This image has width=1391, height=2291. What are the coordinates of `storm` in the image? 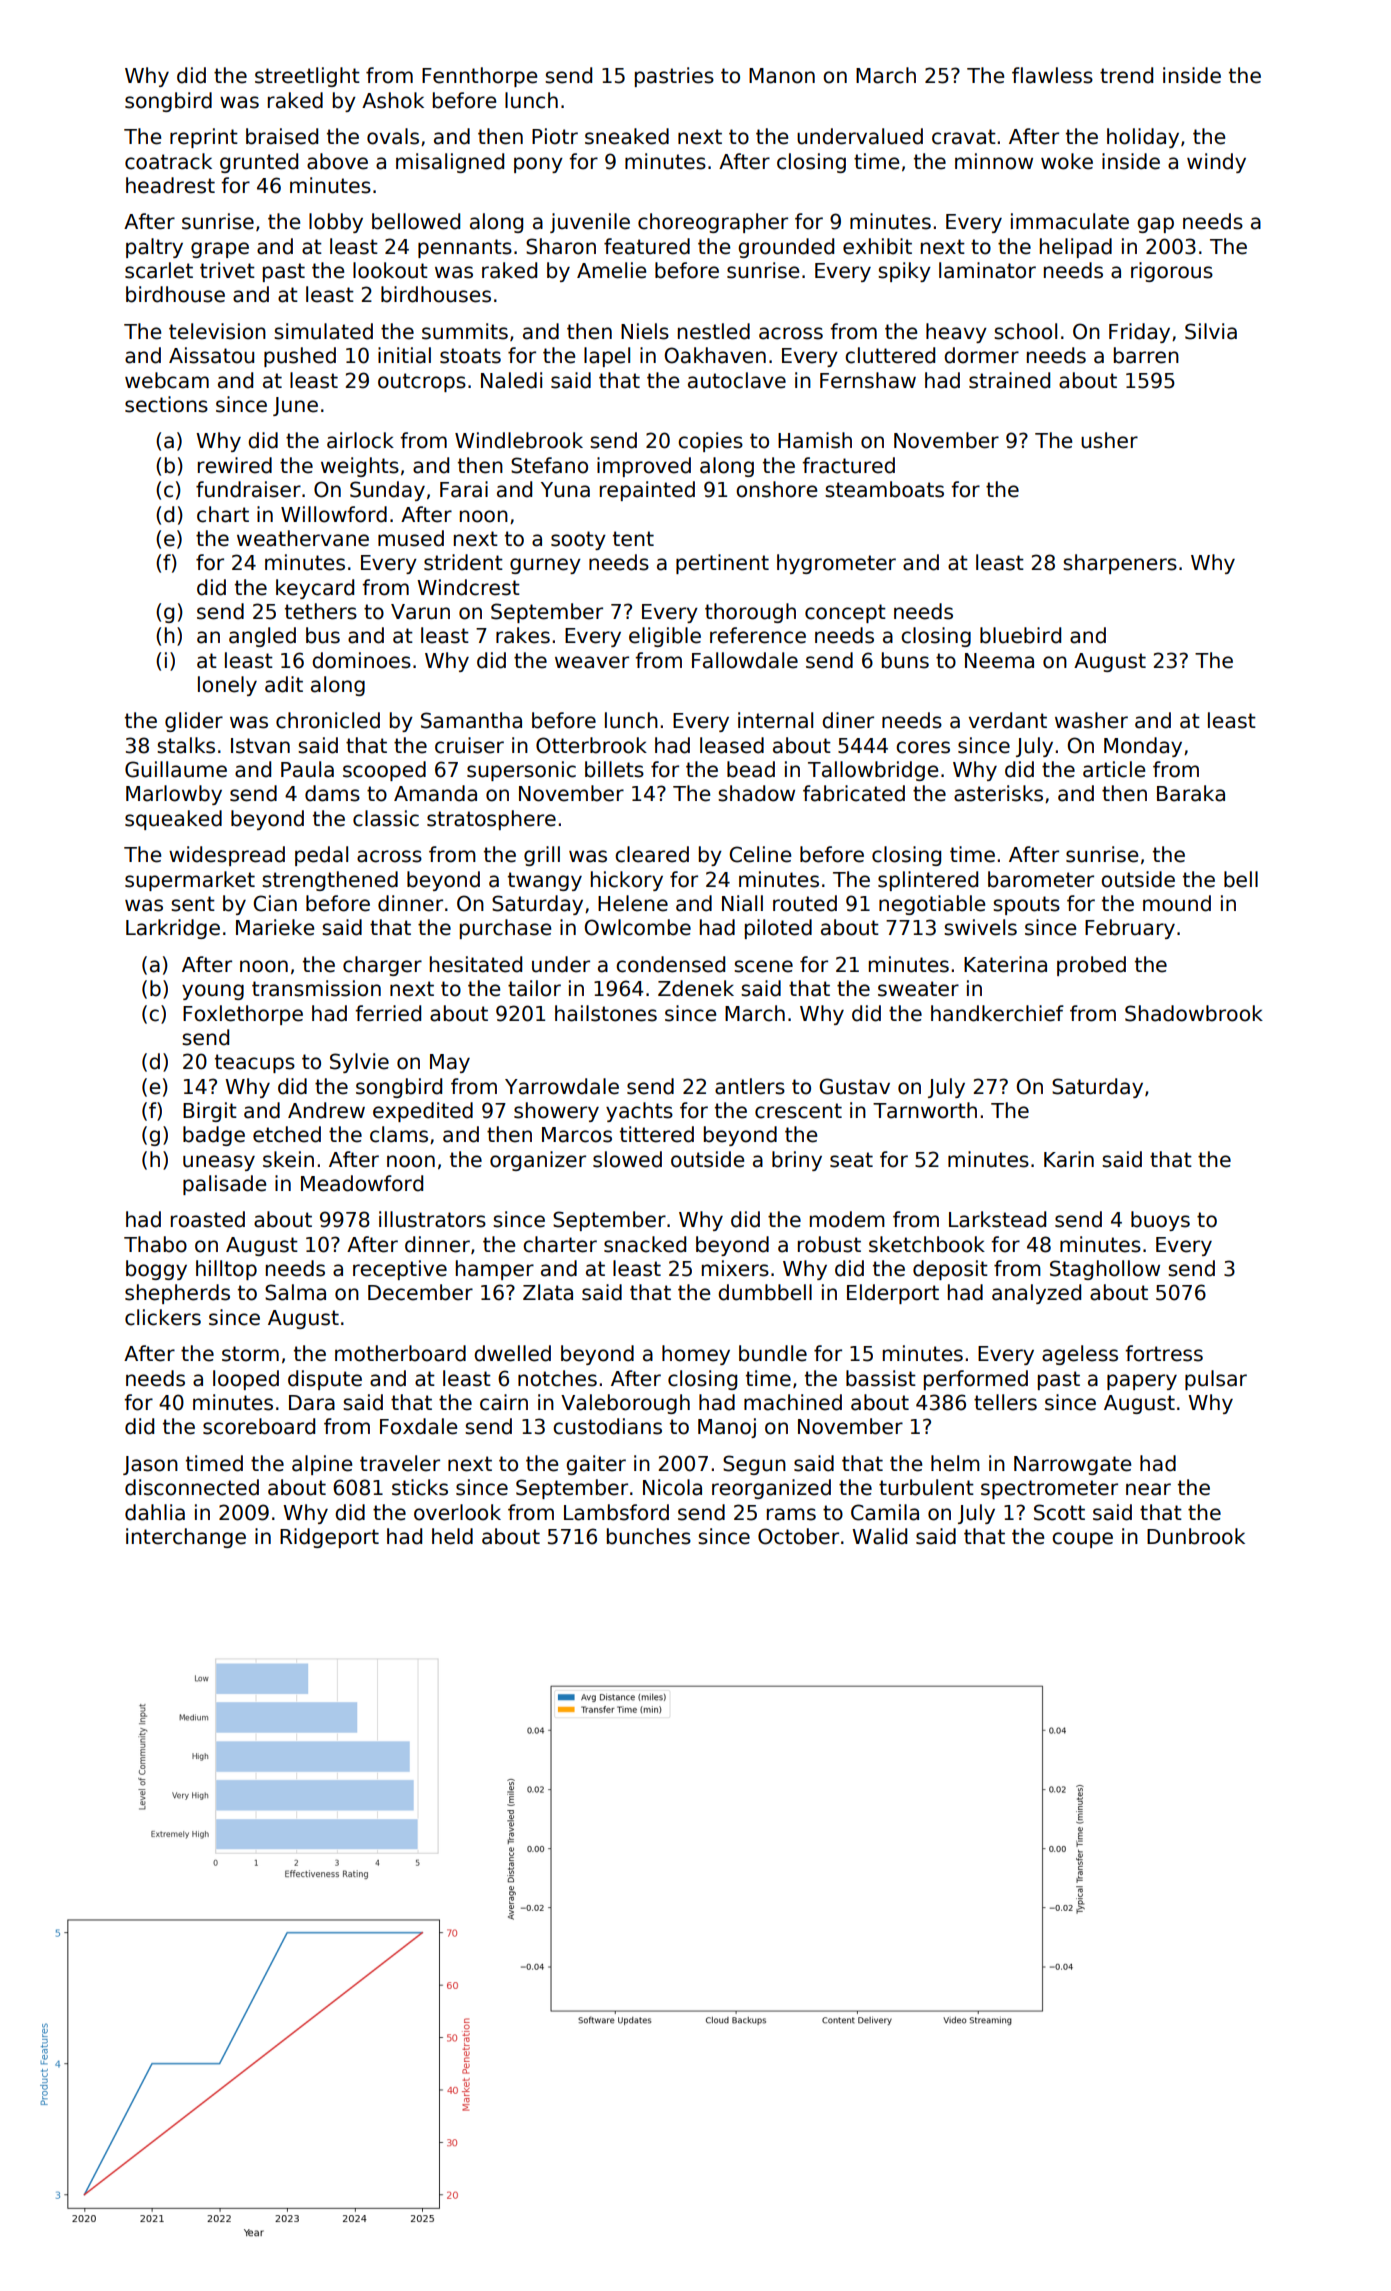 It's located at (250, 1354).
